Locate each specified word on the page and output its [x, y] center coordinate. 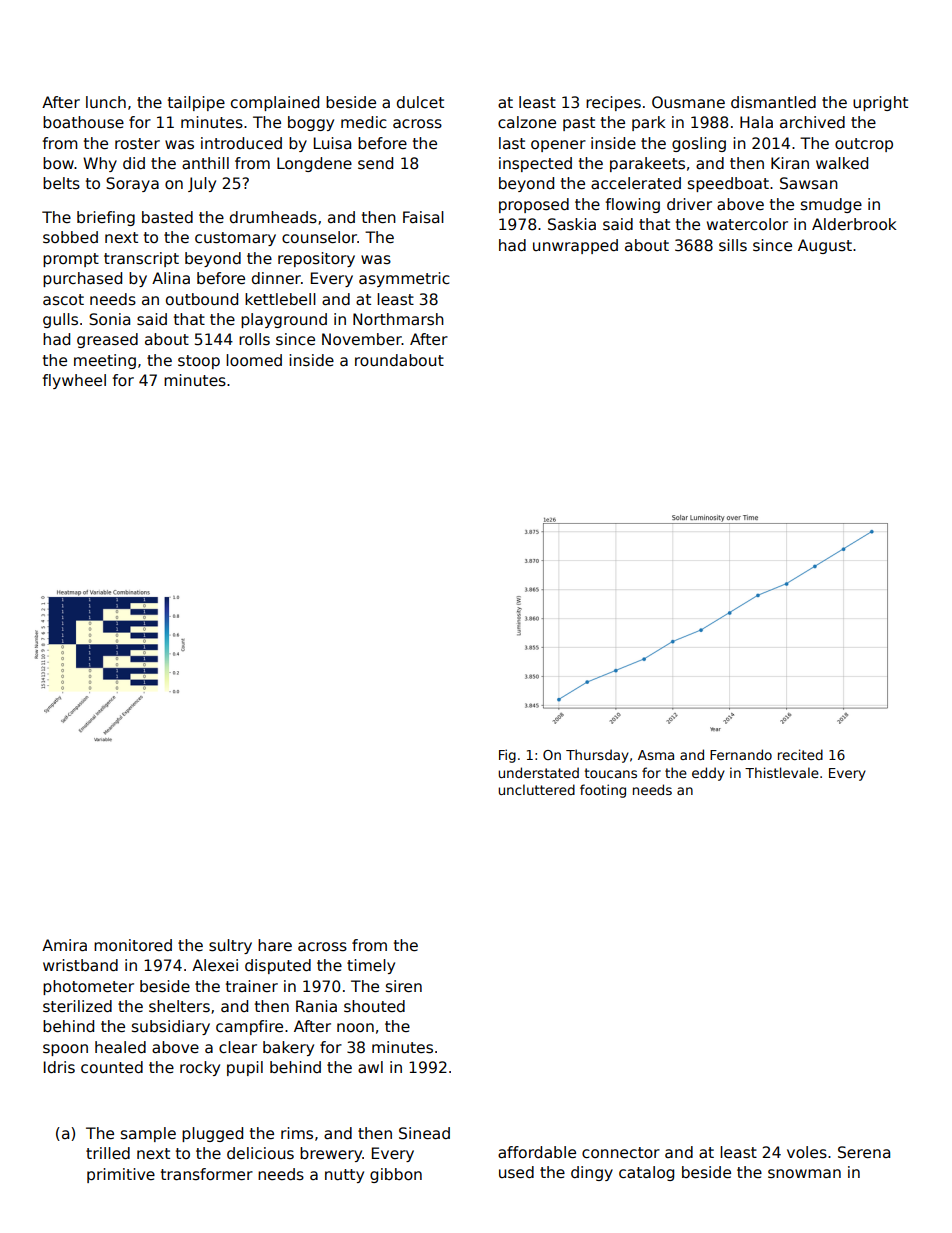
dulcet [420, 102]
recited [800, 754]
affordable [537, 1152]
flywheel [74, 381]
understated [538, 772]
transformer [207, 1174]
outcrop [864, 145]
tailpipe [196, 103]
